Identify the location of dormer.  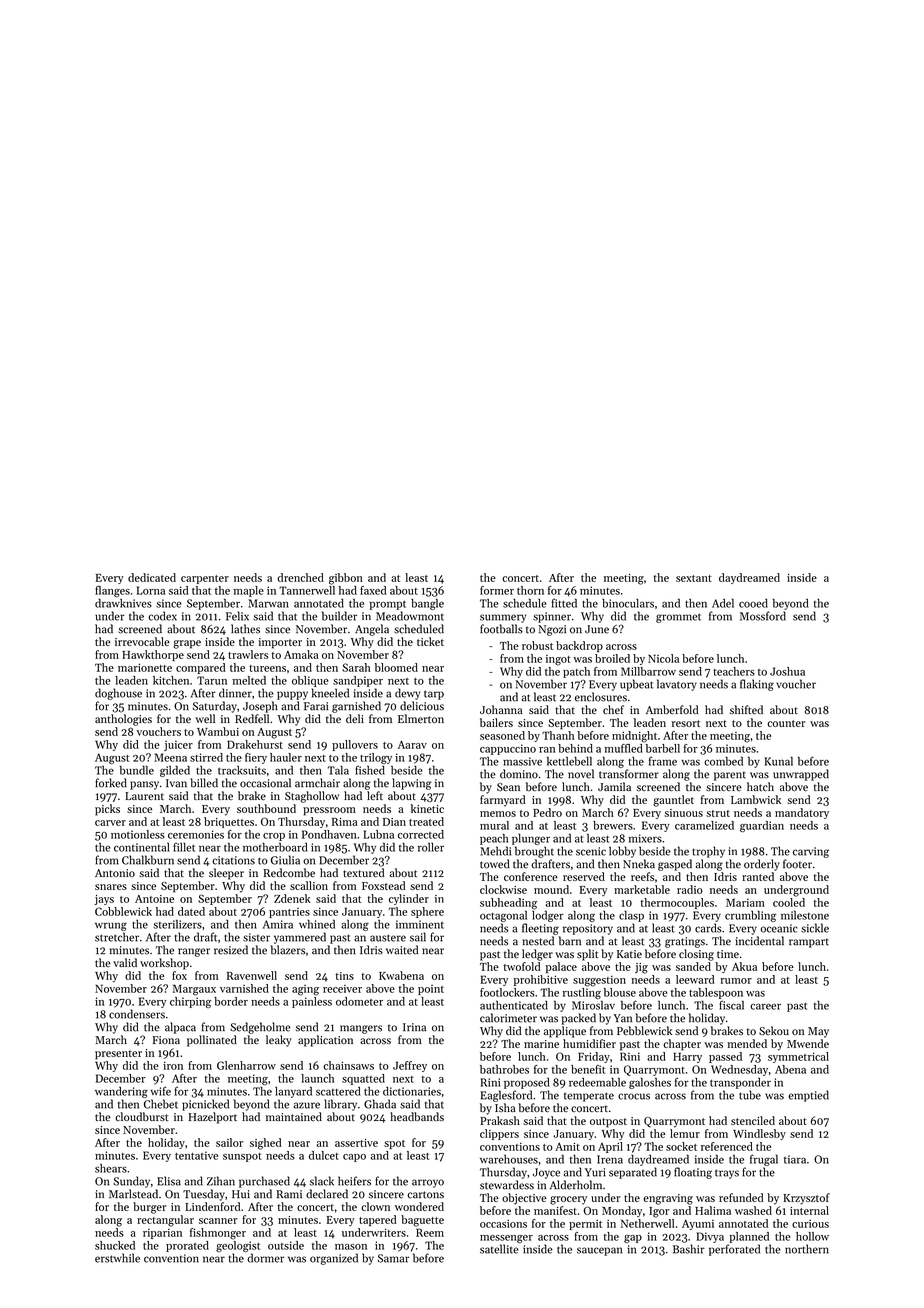
(265, 1258).
